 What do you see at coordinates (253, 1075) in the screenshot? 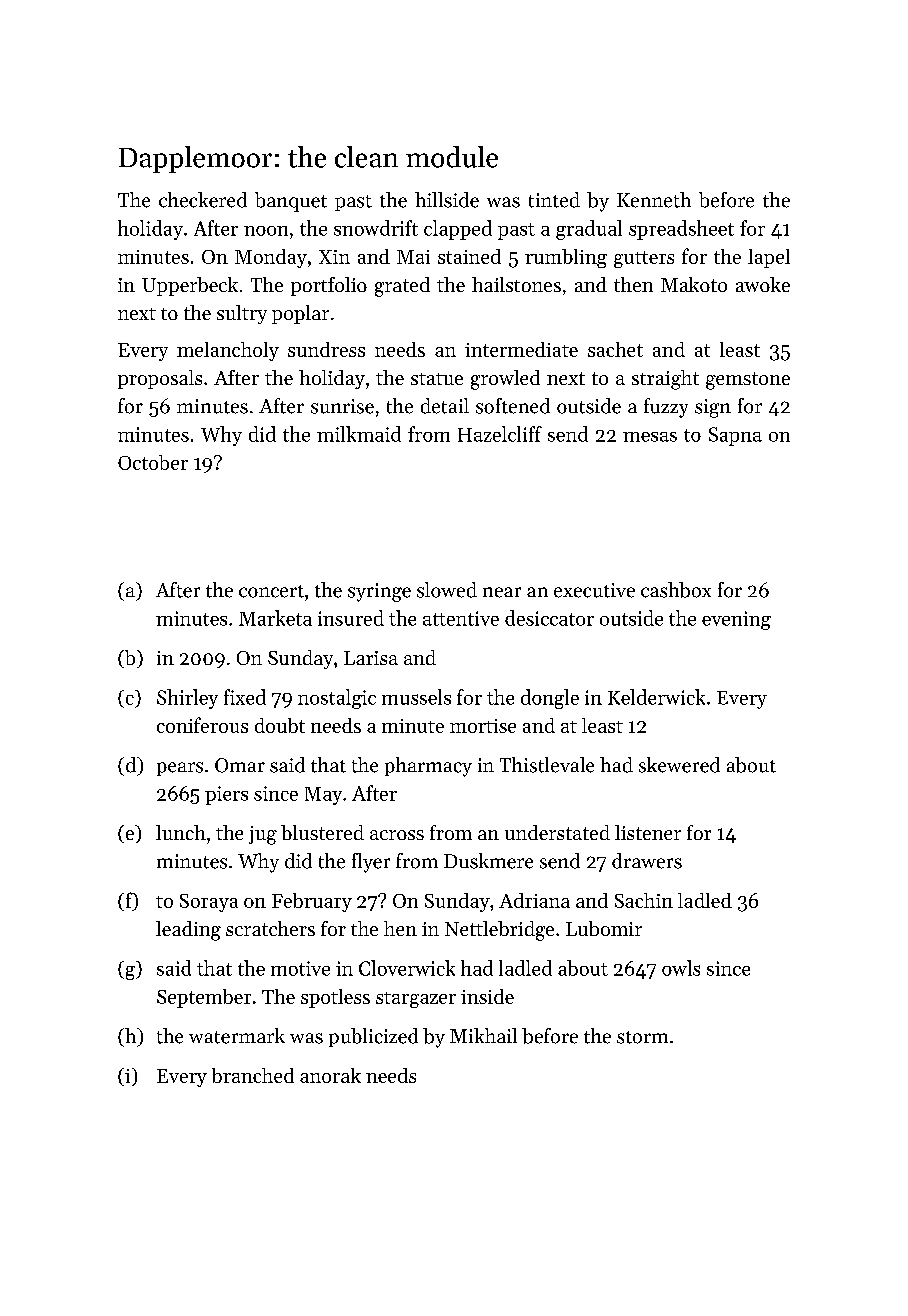
I see `branched` at bounding box center [253, 1075].
